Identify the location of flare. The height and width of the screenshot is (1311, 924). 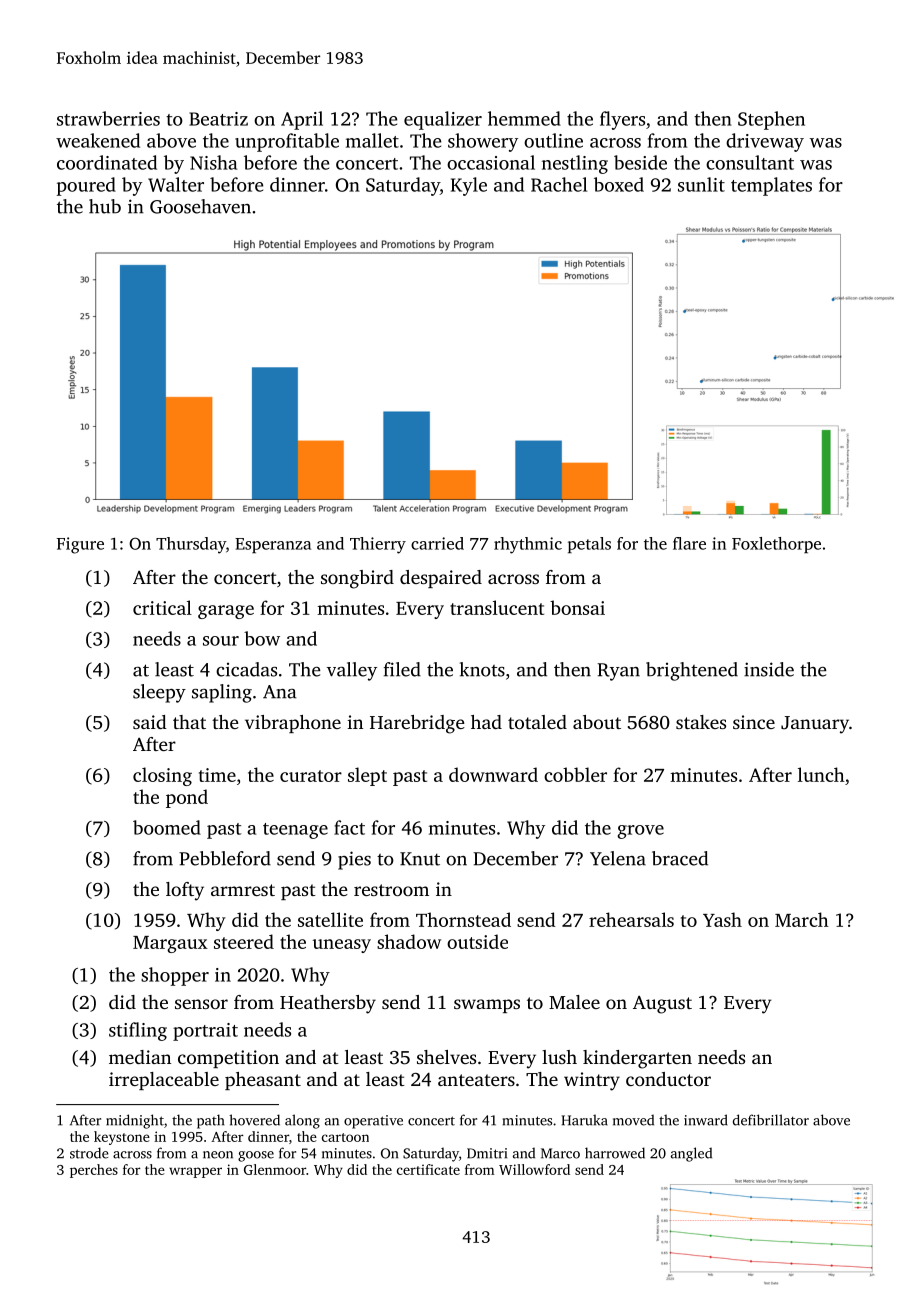
(689, 543).
